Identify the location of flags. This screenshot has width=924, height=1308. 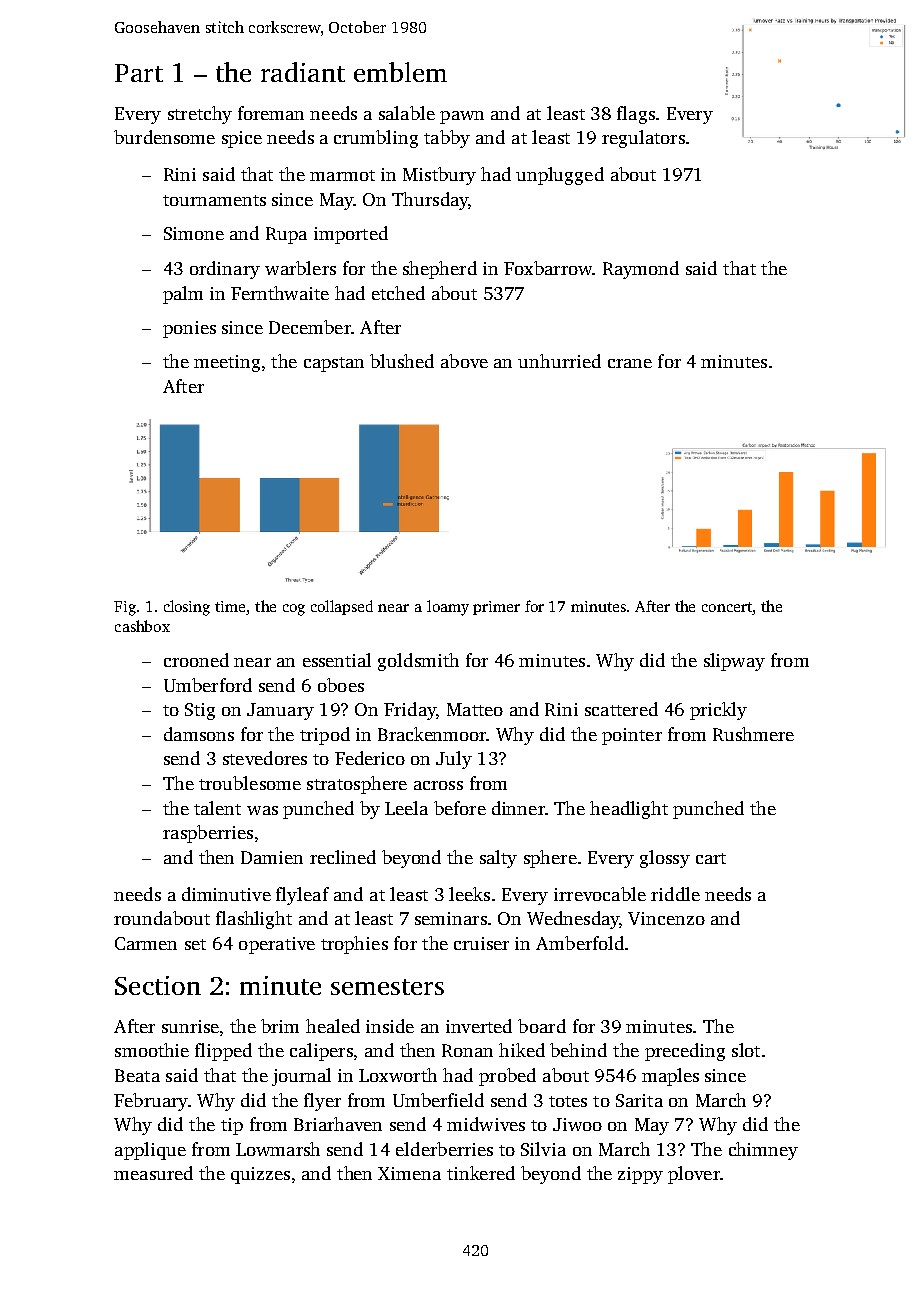
(636, 115).
